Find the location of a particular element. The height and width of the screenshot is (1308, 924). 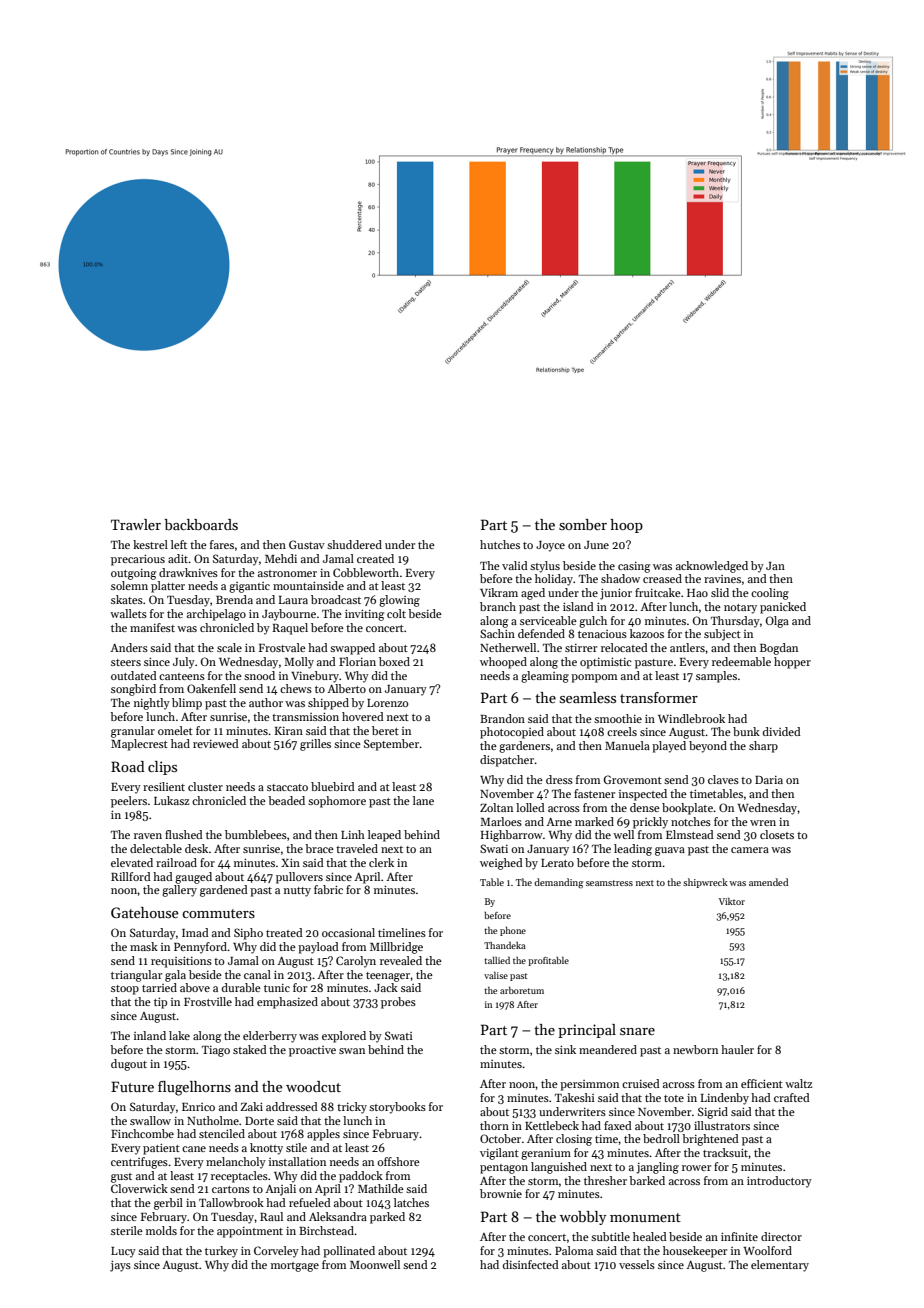

thorn is located at coordinates (494, 1125).
